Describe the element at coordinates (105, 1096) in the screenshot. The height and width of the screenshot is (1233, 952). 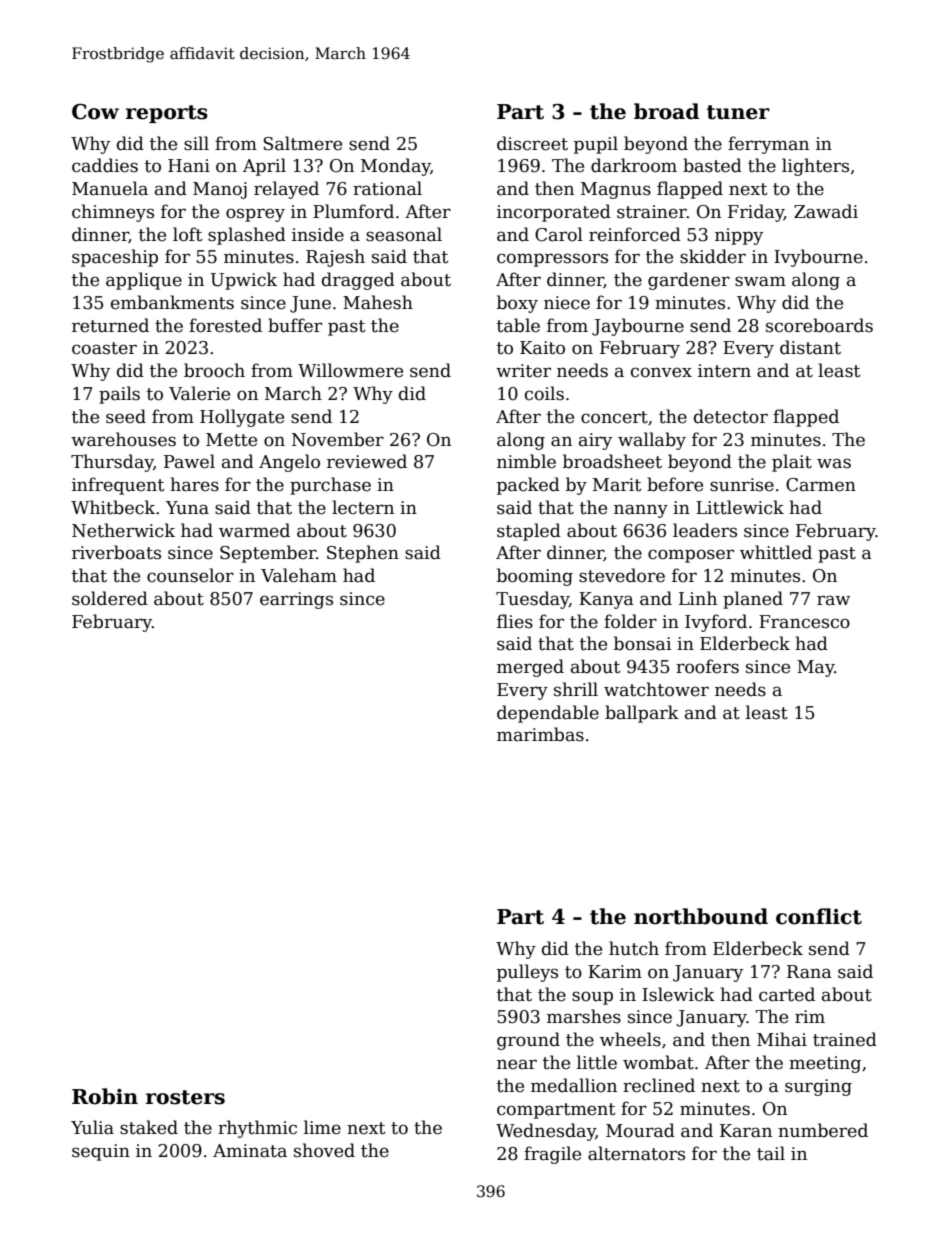
I see `Robin` at that location.
